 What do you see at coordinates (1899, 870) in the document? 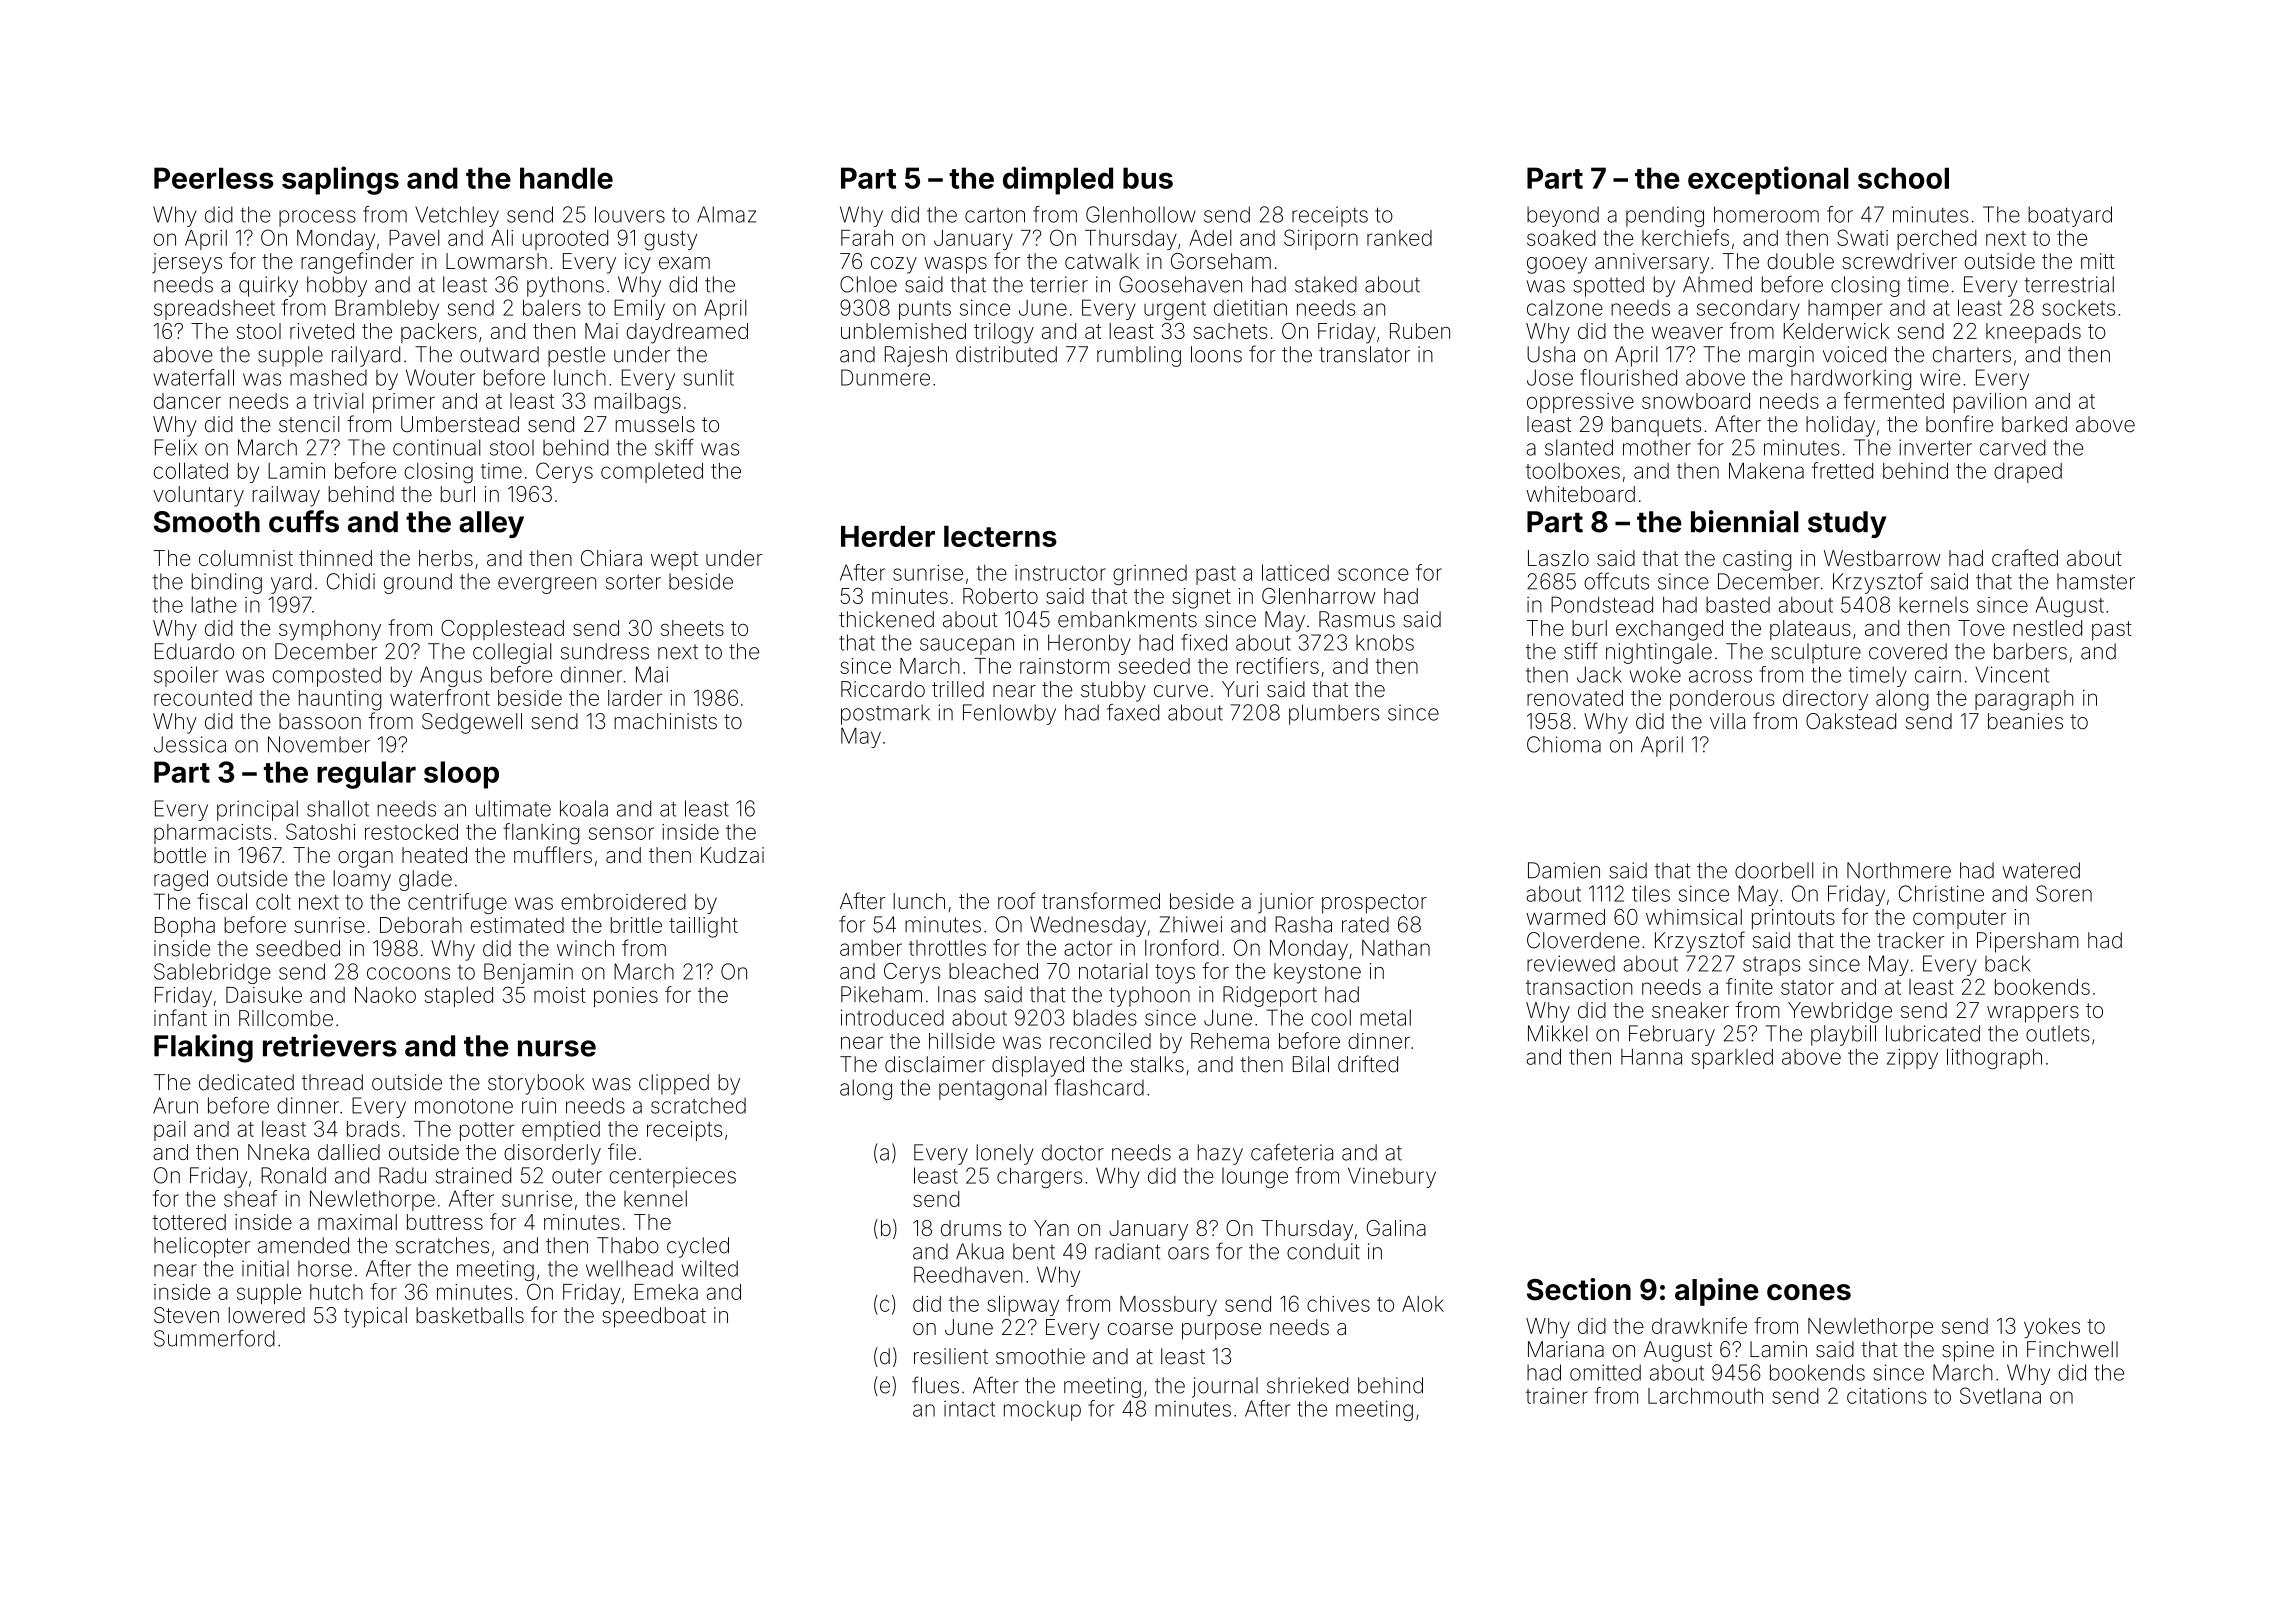
I see `Northmere` at bounding box center [1899, 870].
